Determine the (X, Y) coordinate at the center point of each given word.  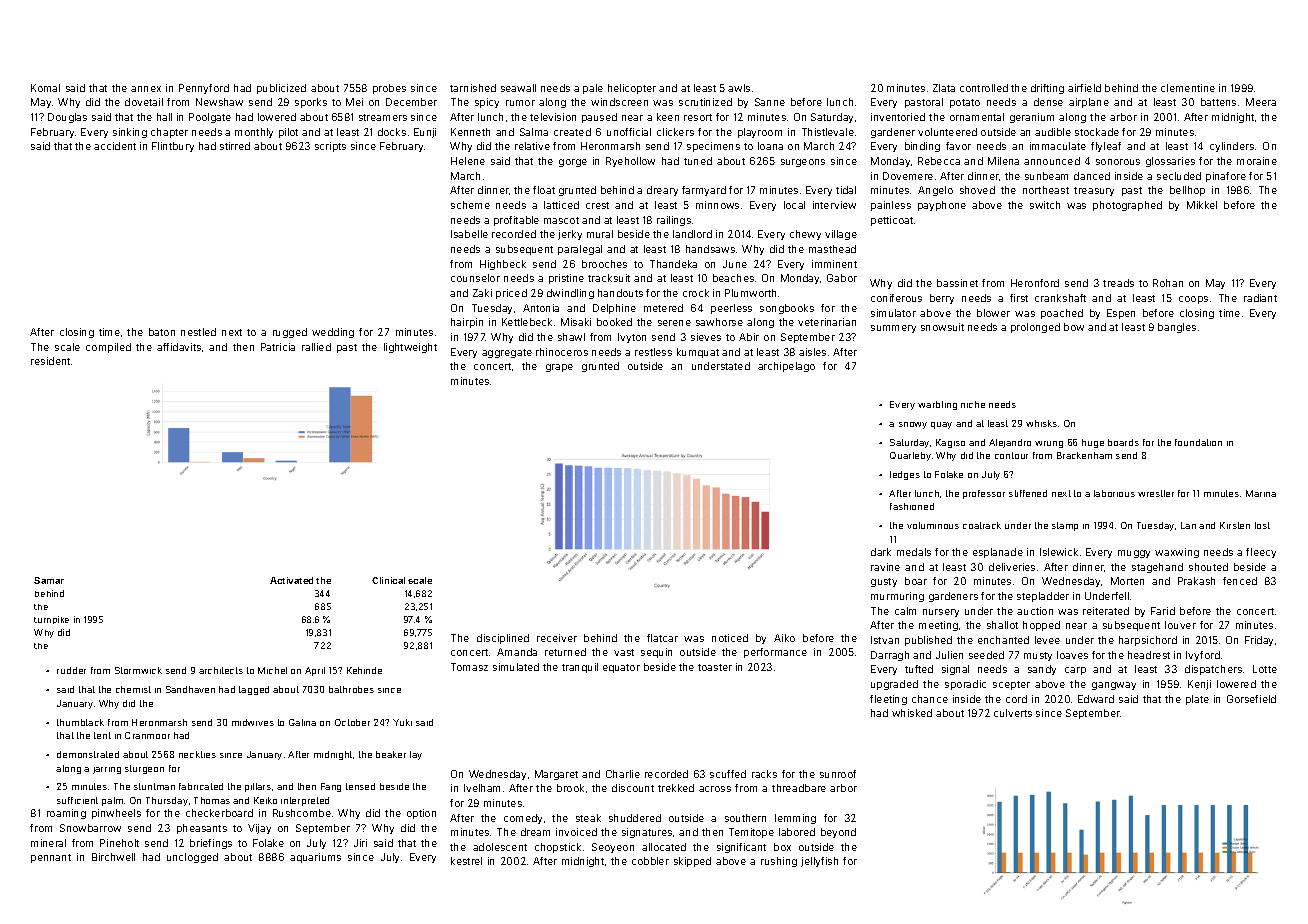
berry (942, 299)
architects (221, 670)
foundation (1198, 442)
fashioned (912, 506)
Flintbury (173, 147)
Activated (291, 580)
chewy (805, 235)
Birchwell (113, 857)
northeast (1046, 190)
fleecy (1261, 553)
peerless (731, 309)
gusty (884, 582)
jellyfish (819, 862)
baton (162, 332)
